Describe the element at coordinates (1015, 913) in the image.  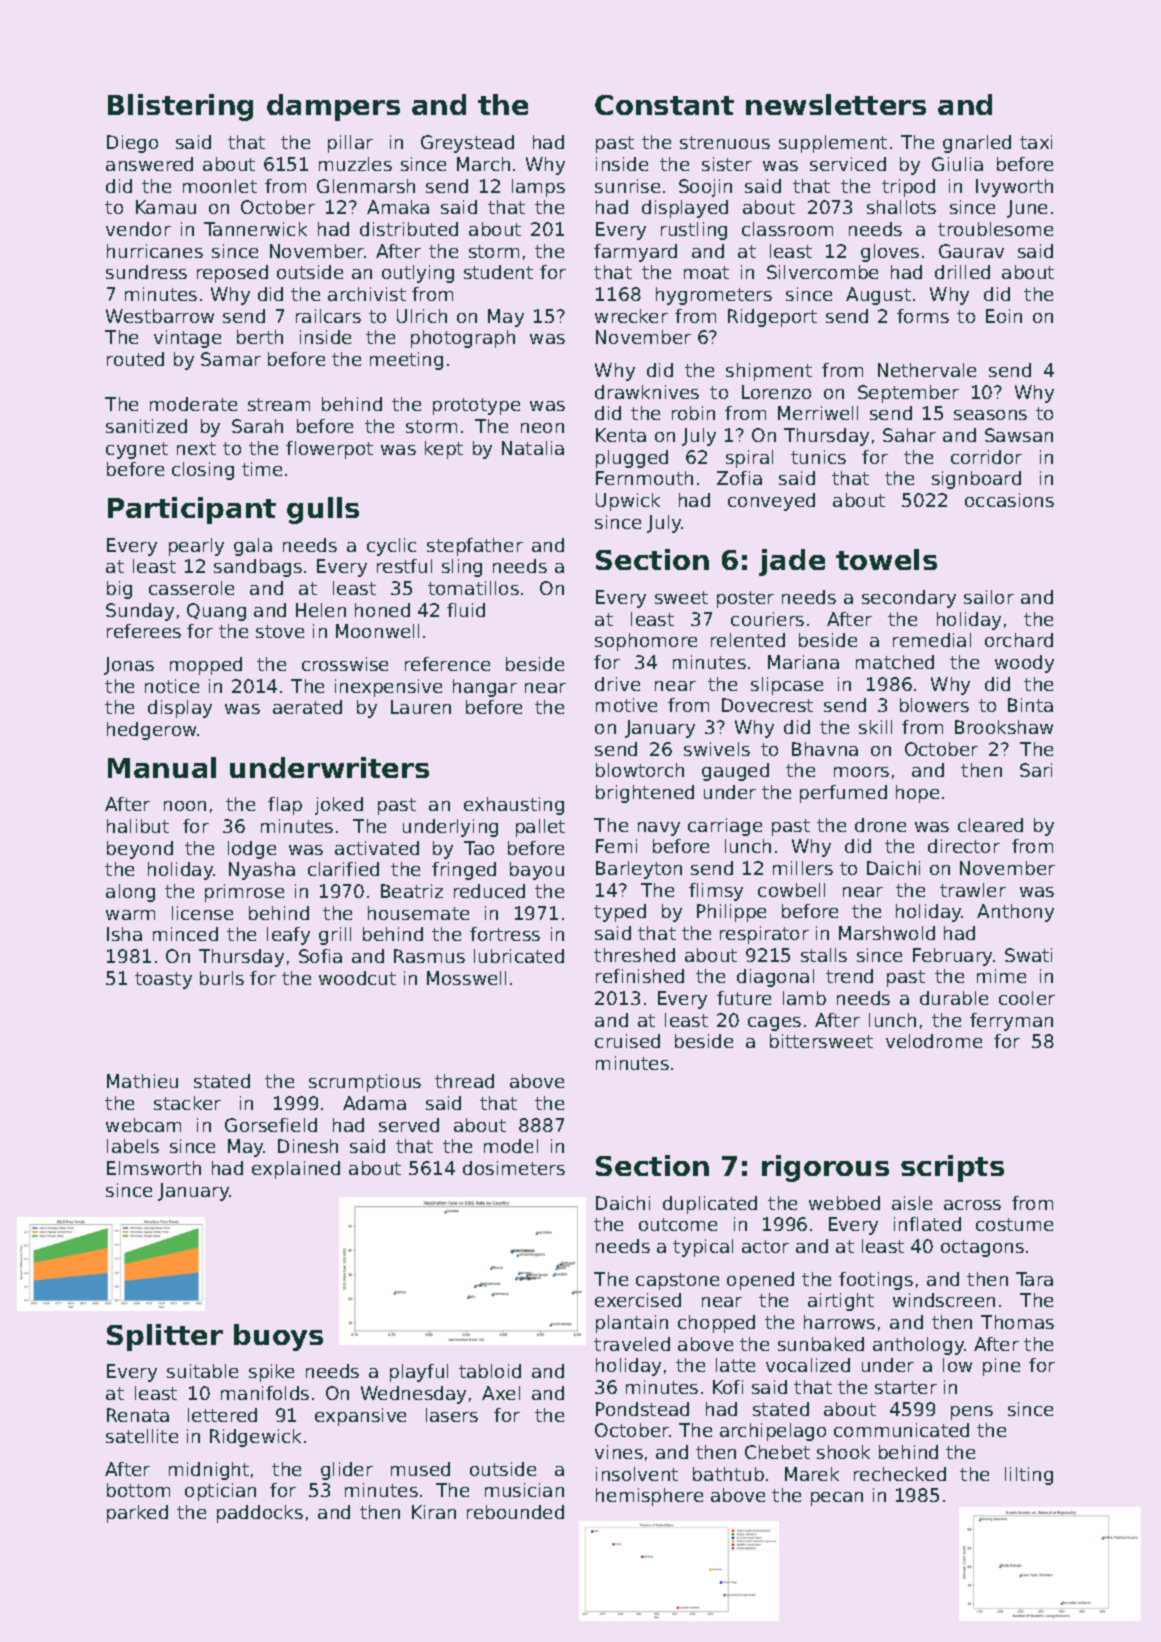
I see `Anthony` at that location.
